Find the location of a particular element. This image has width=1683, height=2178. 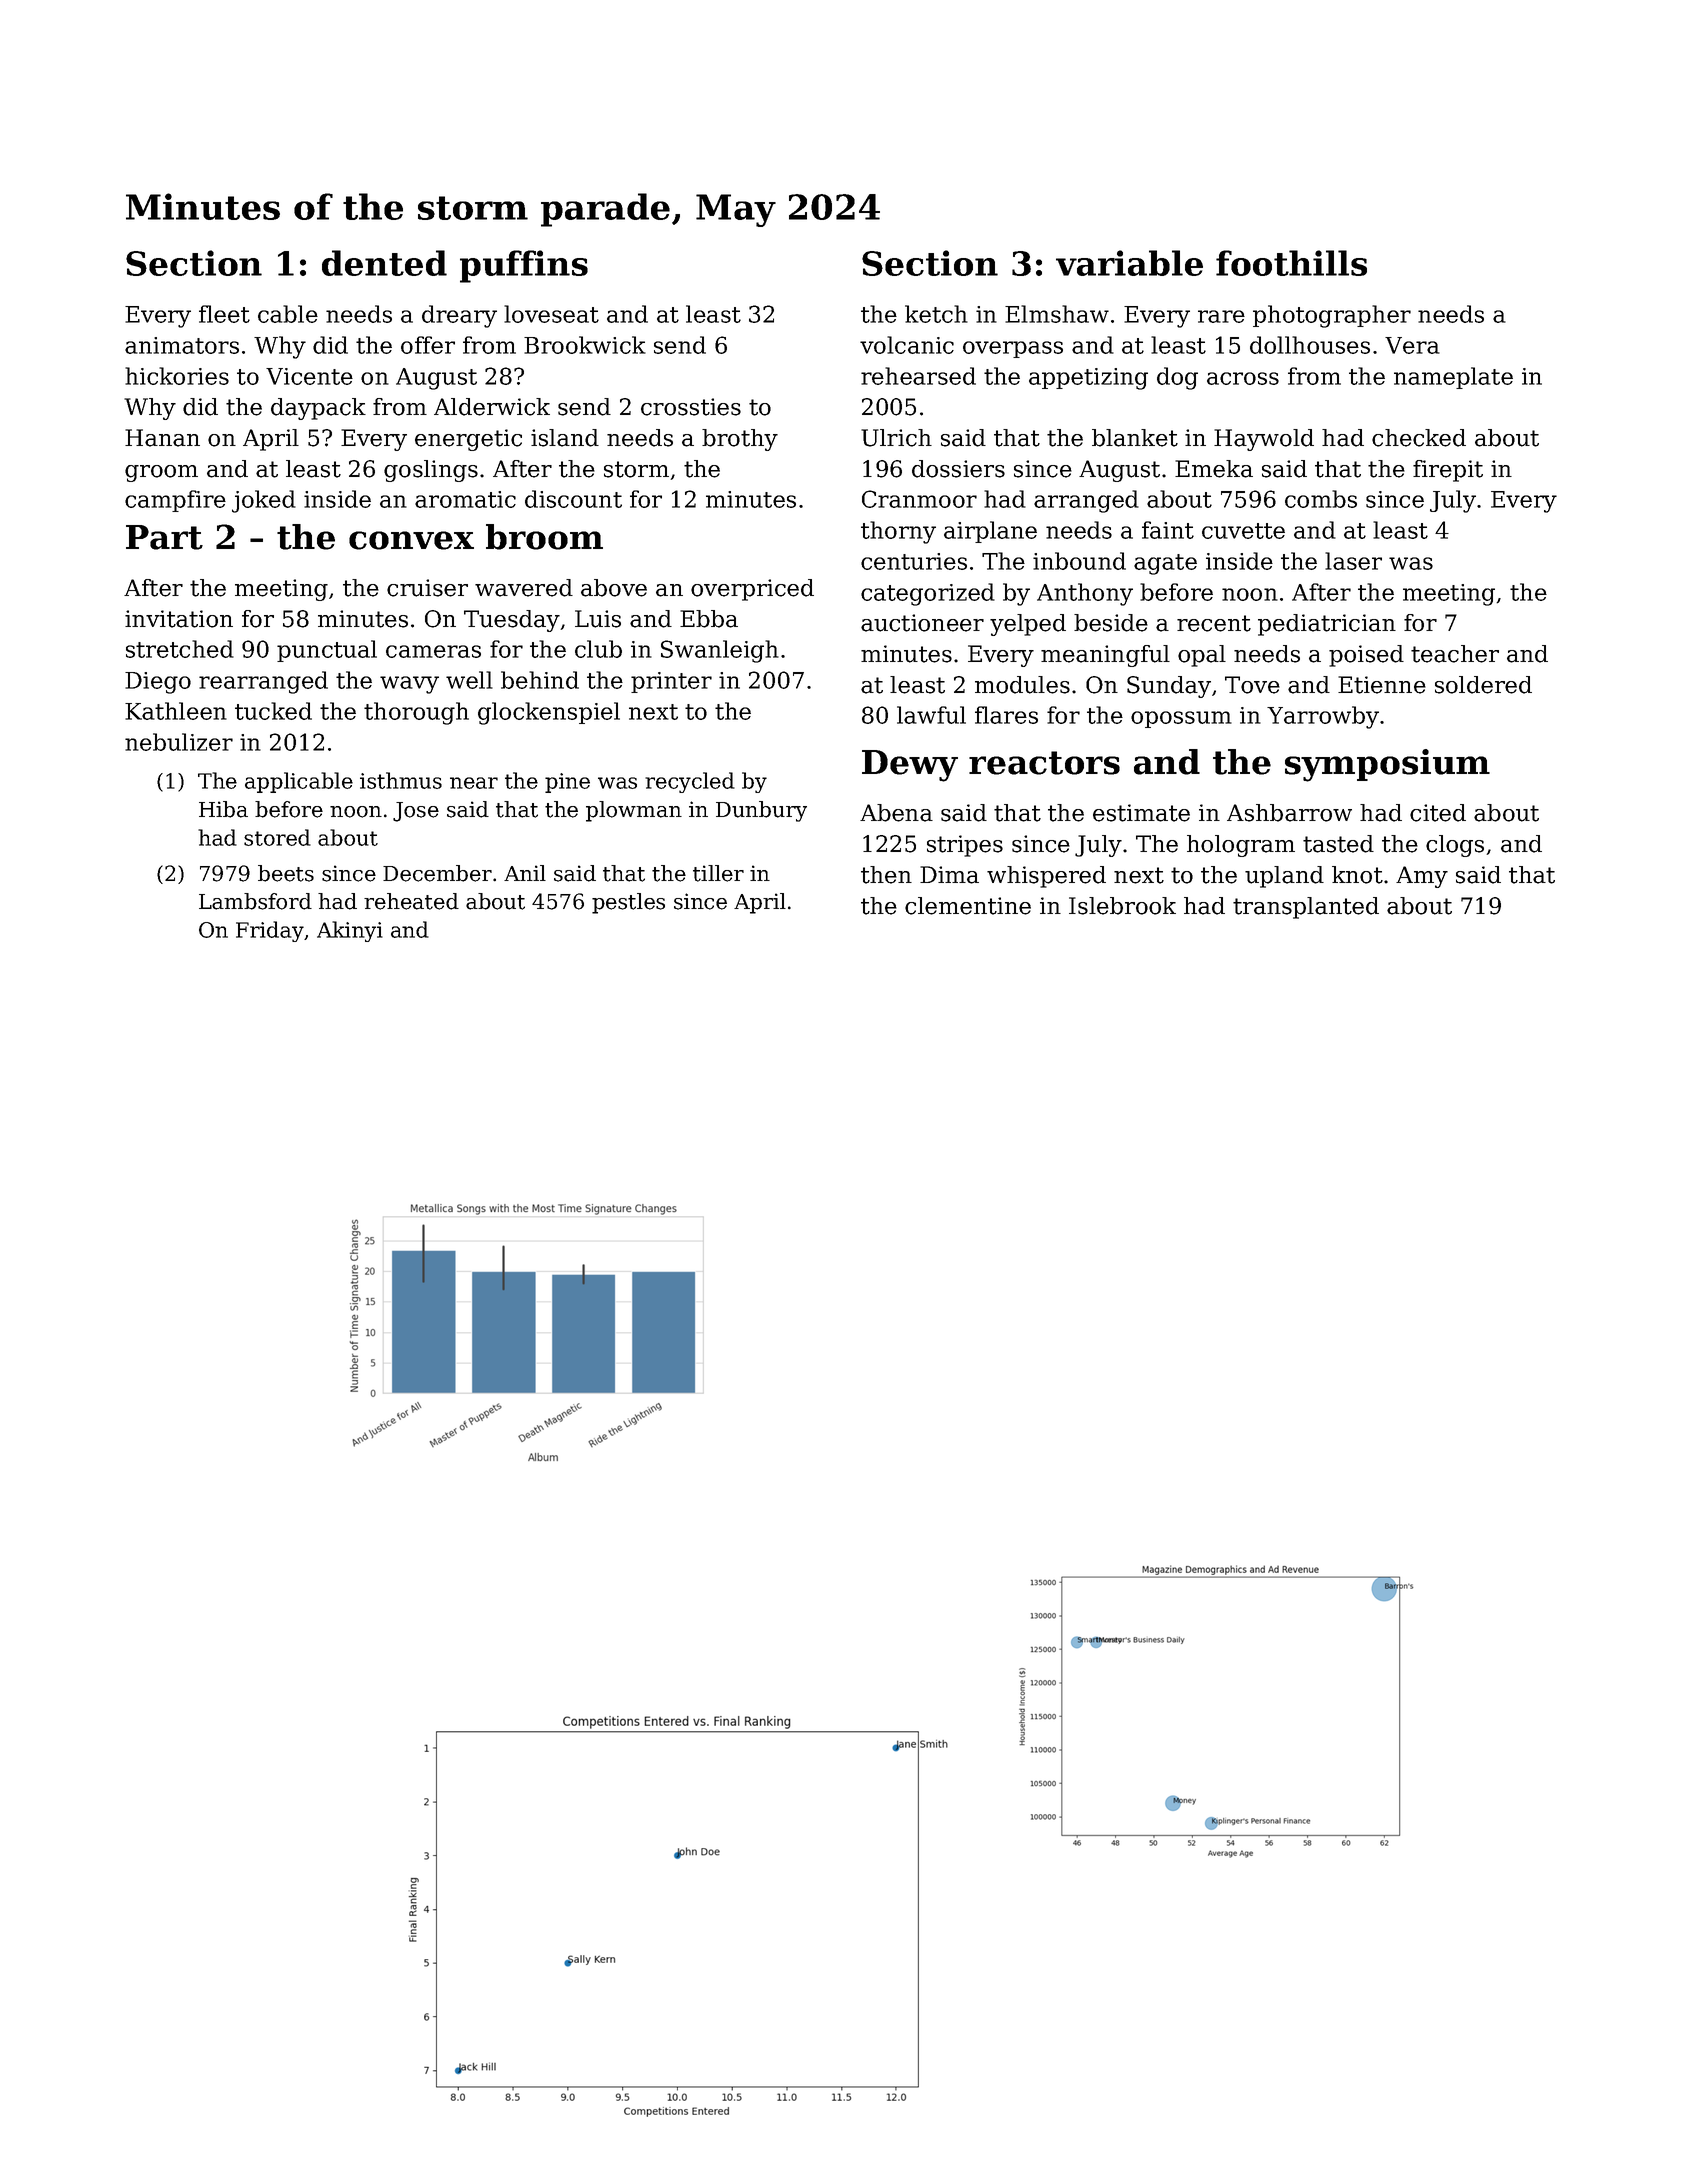

pestles is located at coordinates (628, 903).
